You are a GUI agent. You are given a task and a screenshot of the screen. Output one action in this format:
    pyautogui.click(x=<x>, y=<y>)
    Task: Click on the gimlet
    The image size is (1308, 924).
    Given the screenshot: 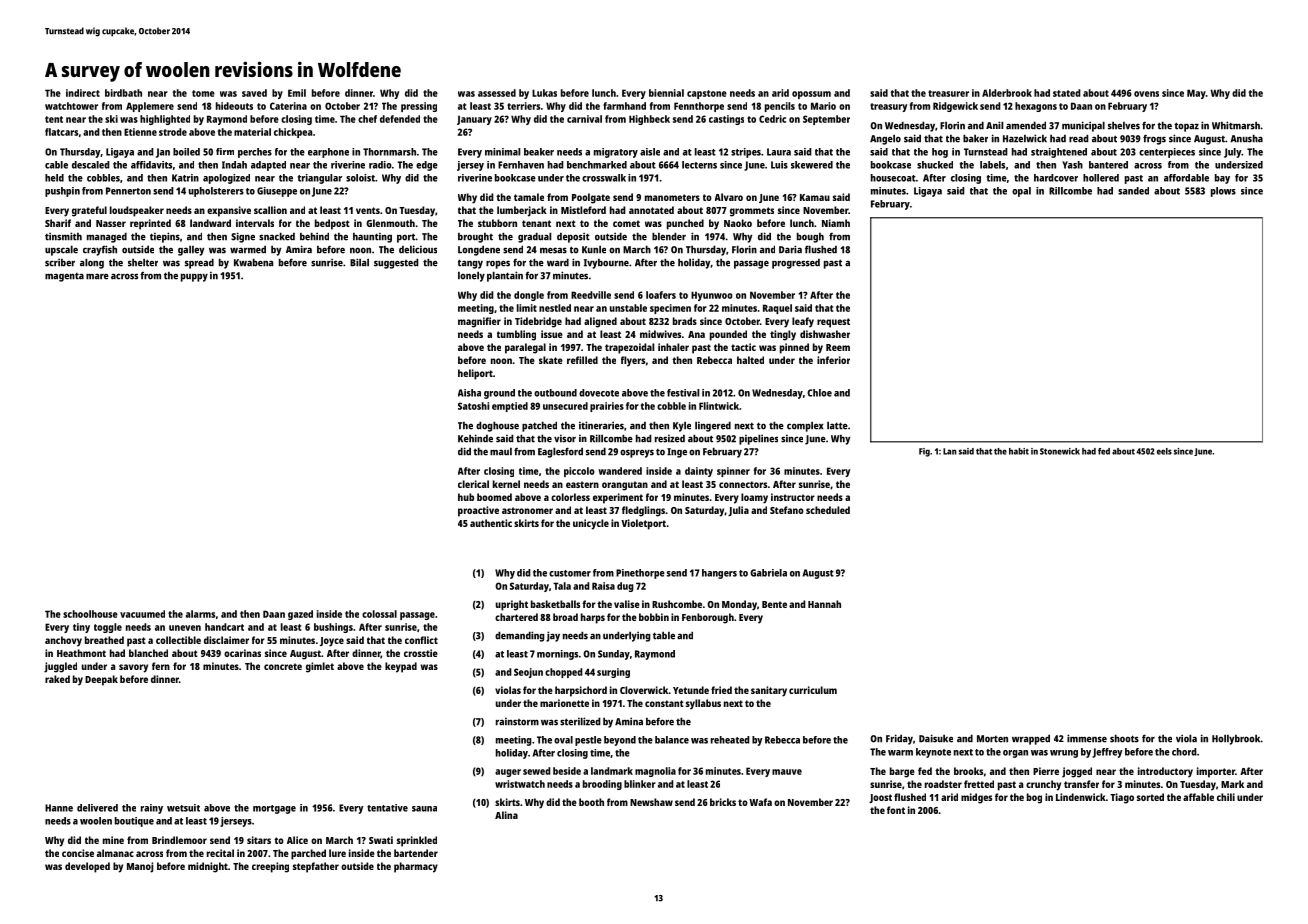 What is the action you would take?
    pyautogui.click(x=320, y=667)
